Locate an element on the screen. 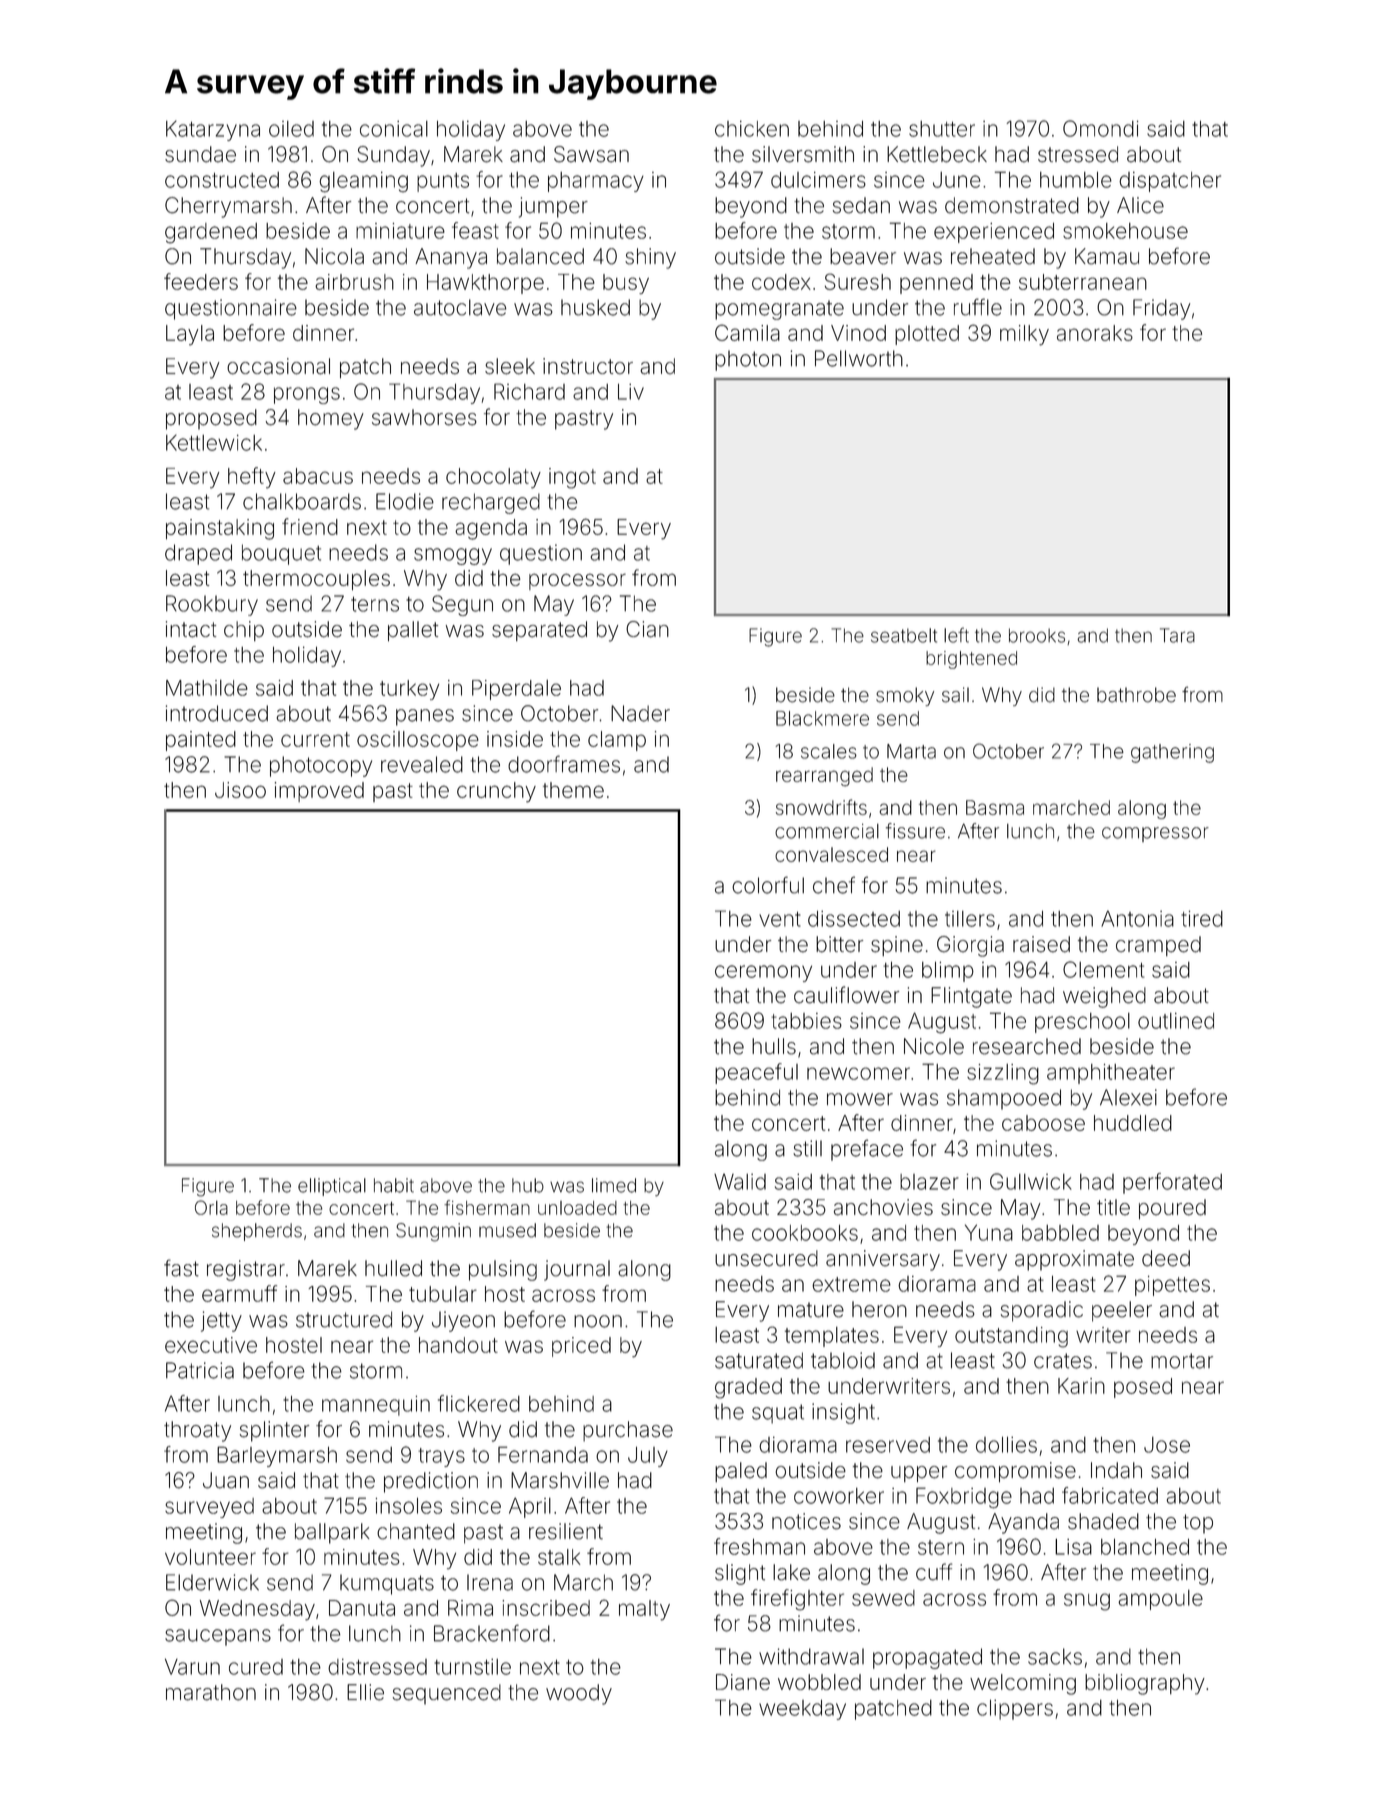  executive is located at coordinates (211, 1345).
